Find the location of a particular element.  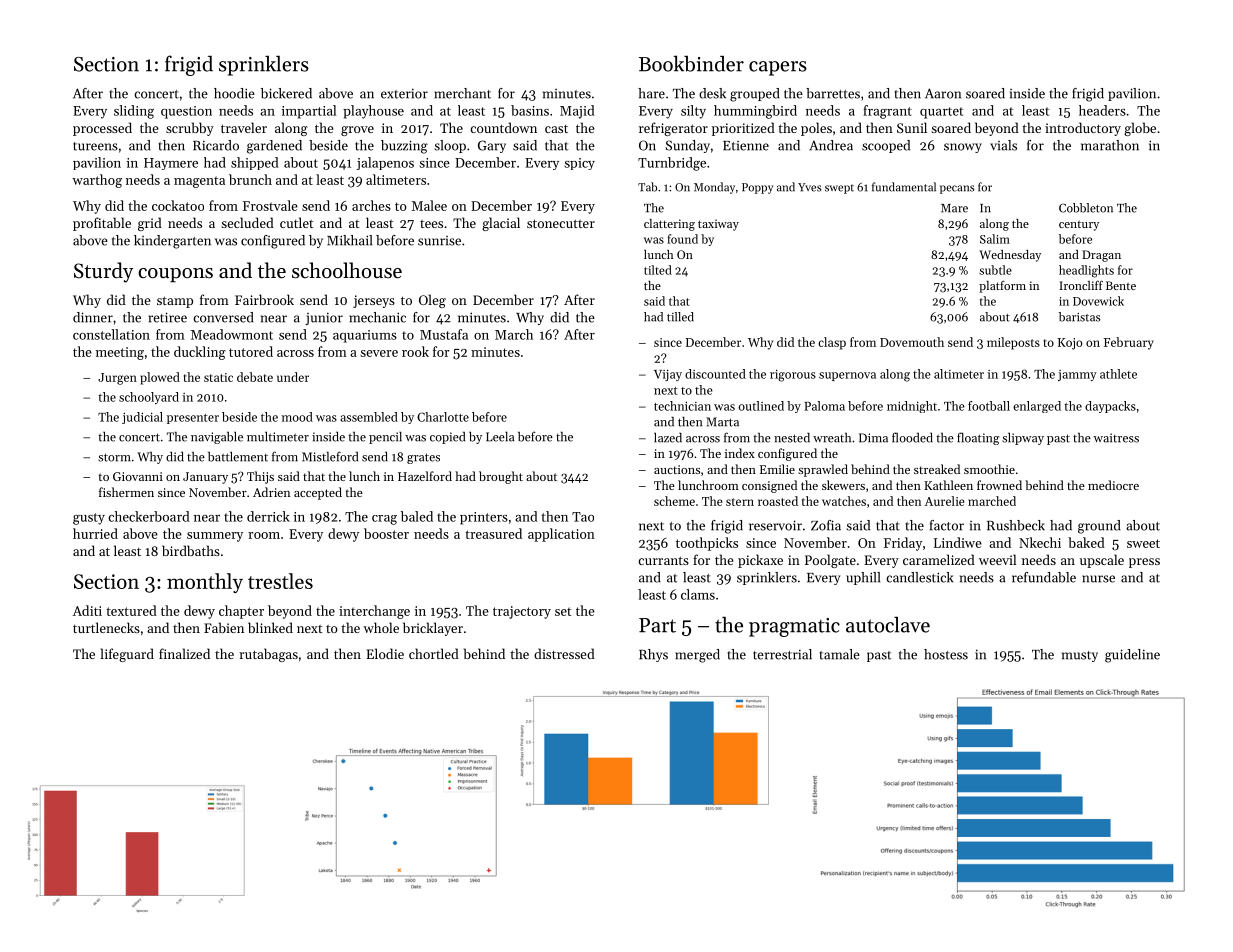

Mikhail is located at coordinates (349, 240).
